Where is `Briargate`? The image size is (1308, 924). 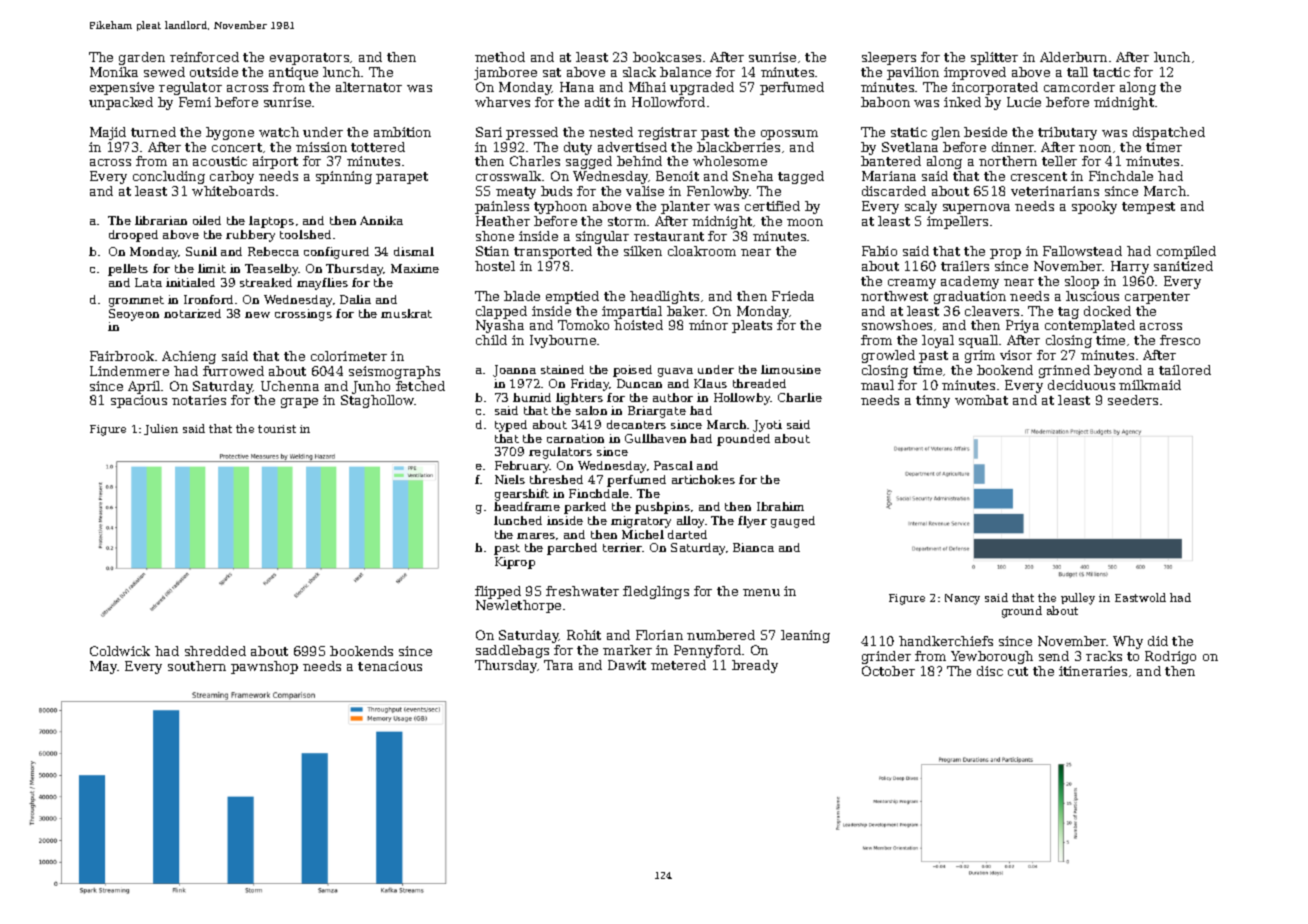 Briargate is located at coordinates (657, 412).
